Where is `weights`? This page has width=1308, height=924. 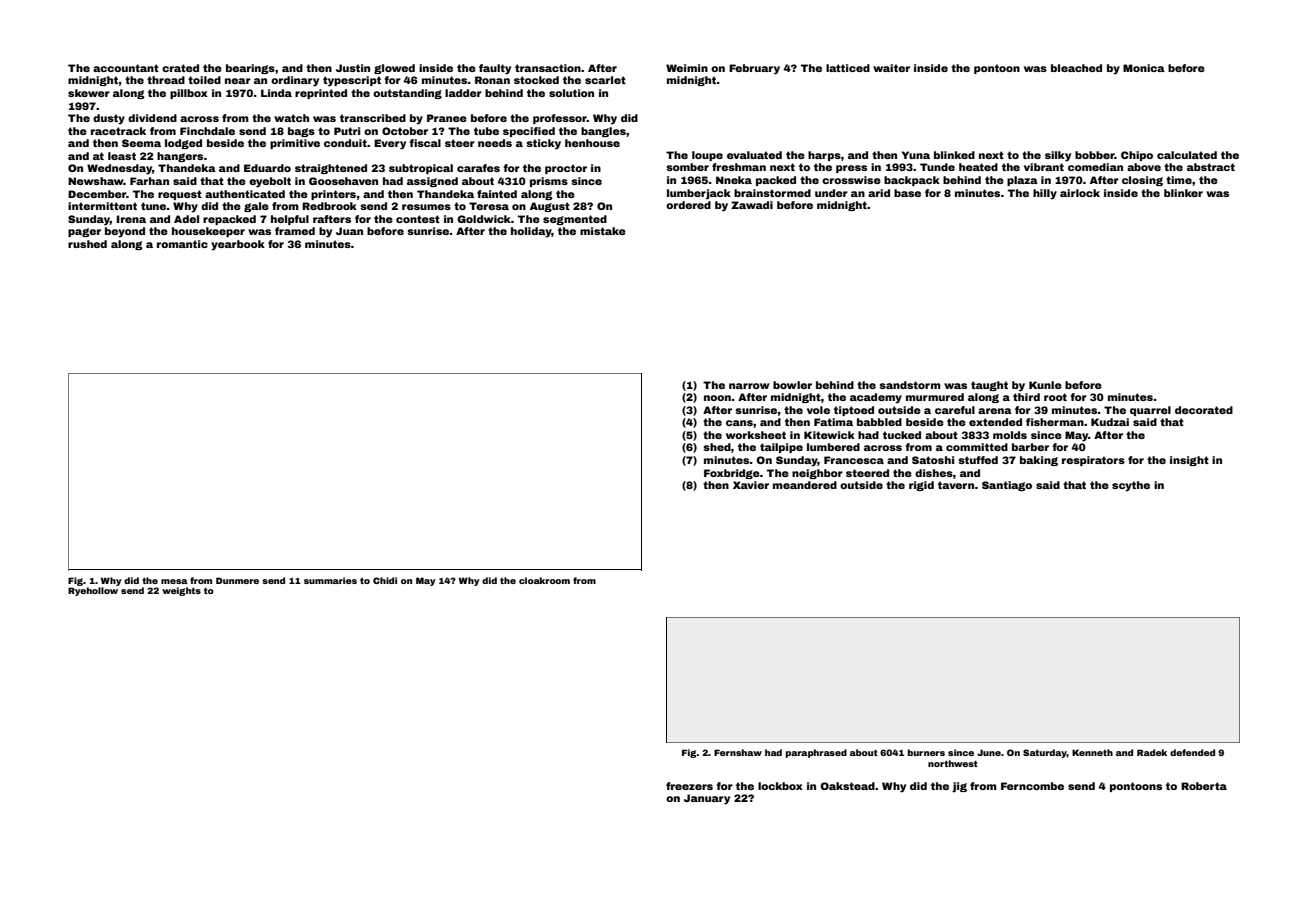
weights is located at coordinates (181, 591).
